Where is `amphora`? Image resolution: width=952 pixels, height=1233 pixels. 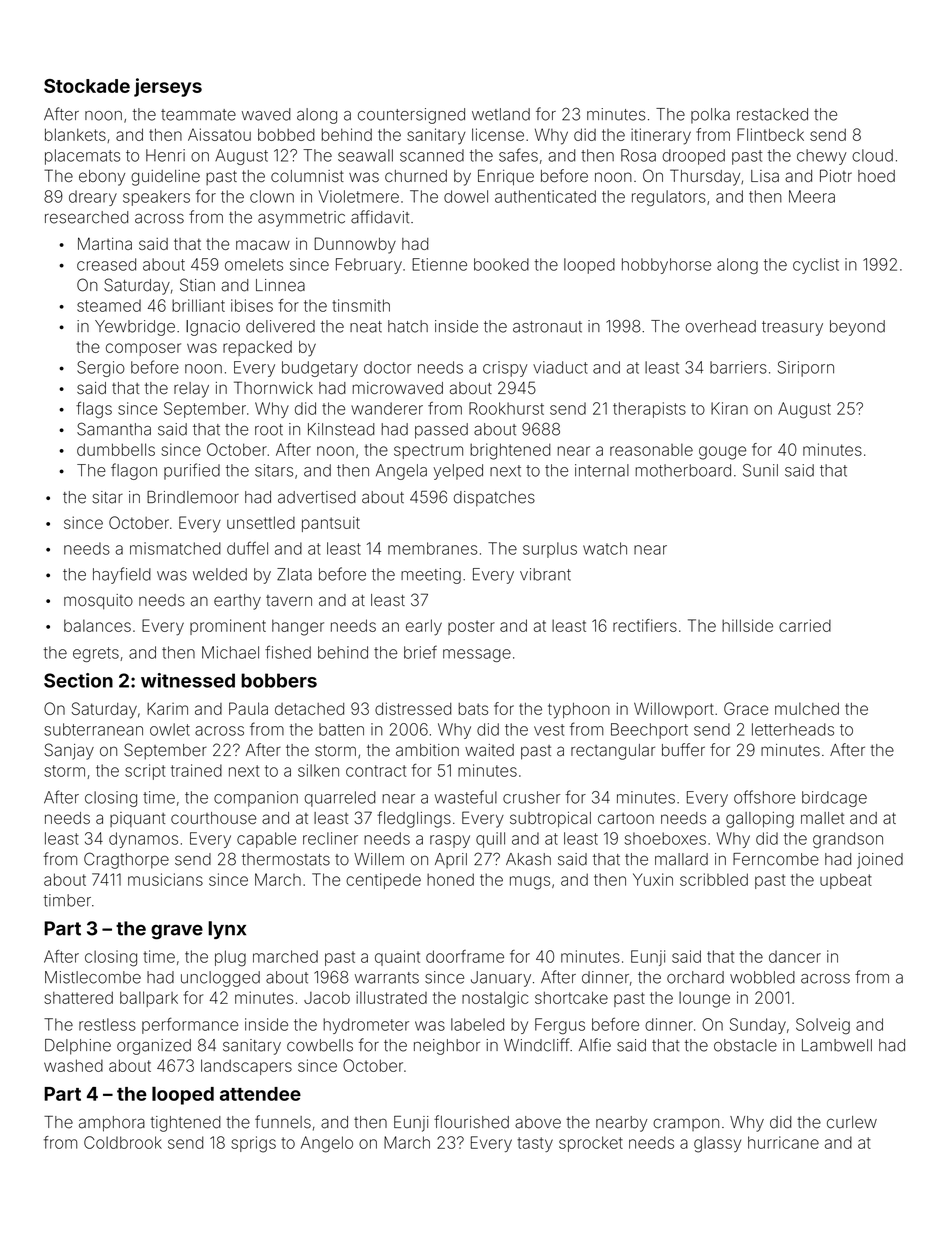
amphora is located at coordinates (112, 1124).
